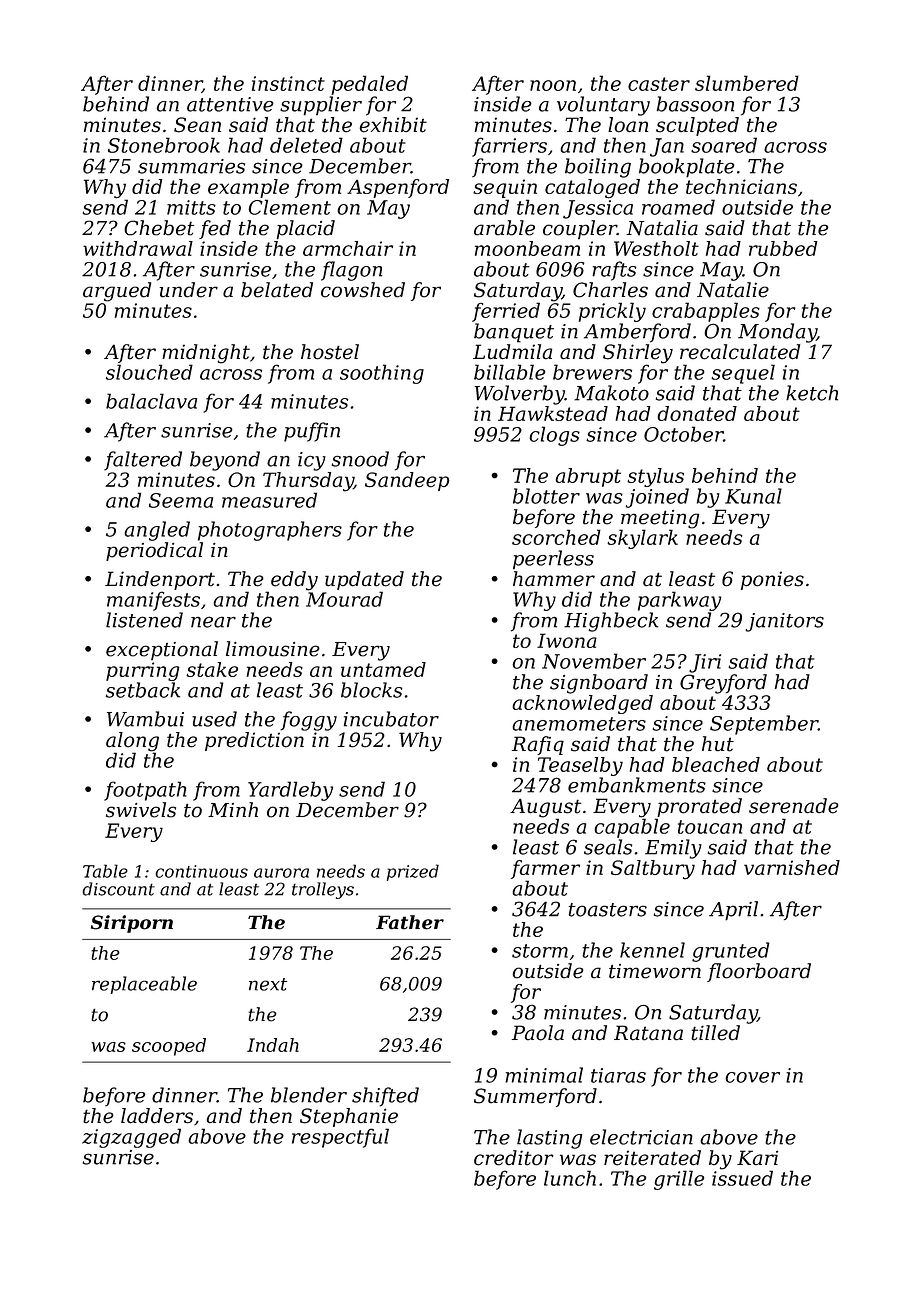 The width and height of the screenshot is (924, 1314). I want to click on Father, so click(410, 922).
